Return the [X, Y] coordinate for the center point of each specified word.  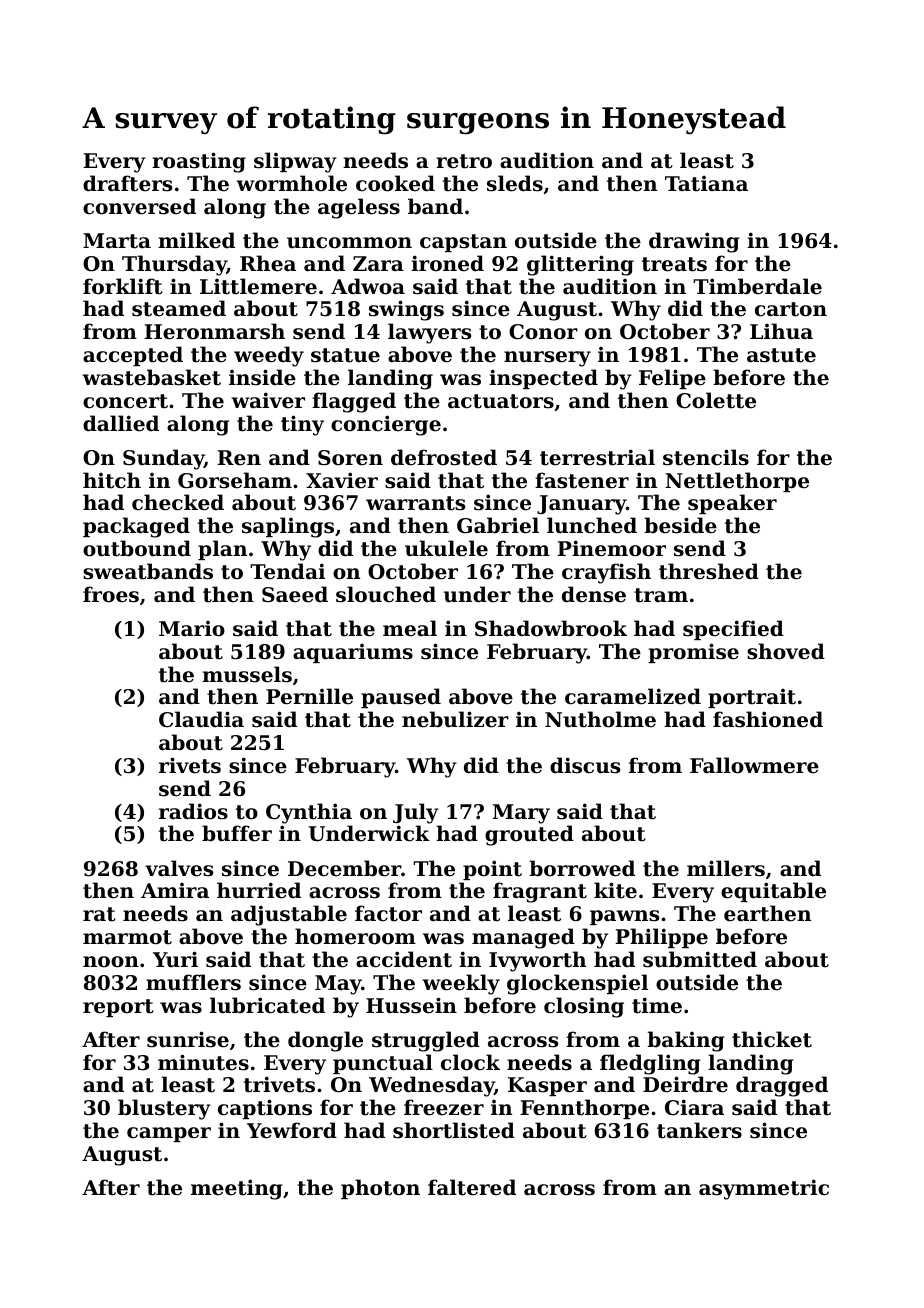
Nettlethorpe [737, 482]
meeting [237, 1189]
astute [781, 355]
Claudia [201, 719]
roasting [199, 162]
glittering [580, 265]
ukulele [446, 548]
